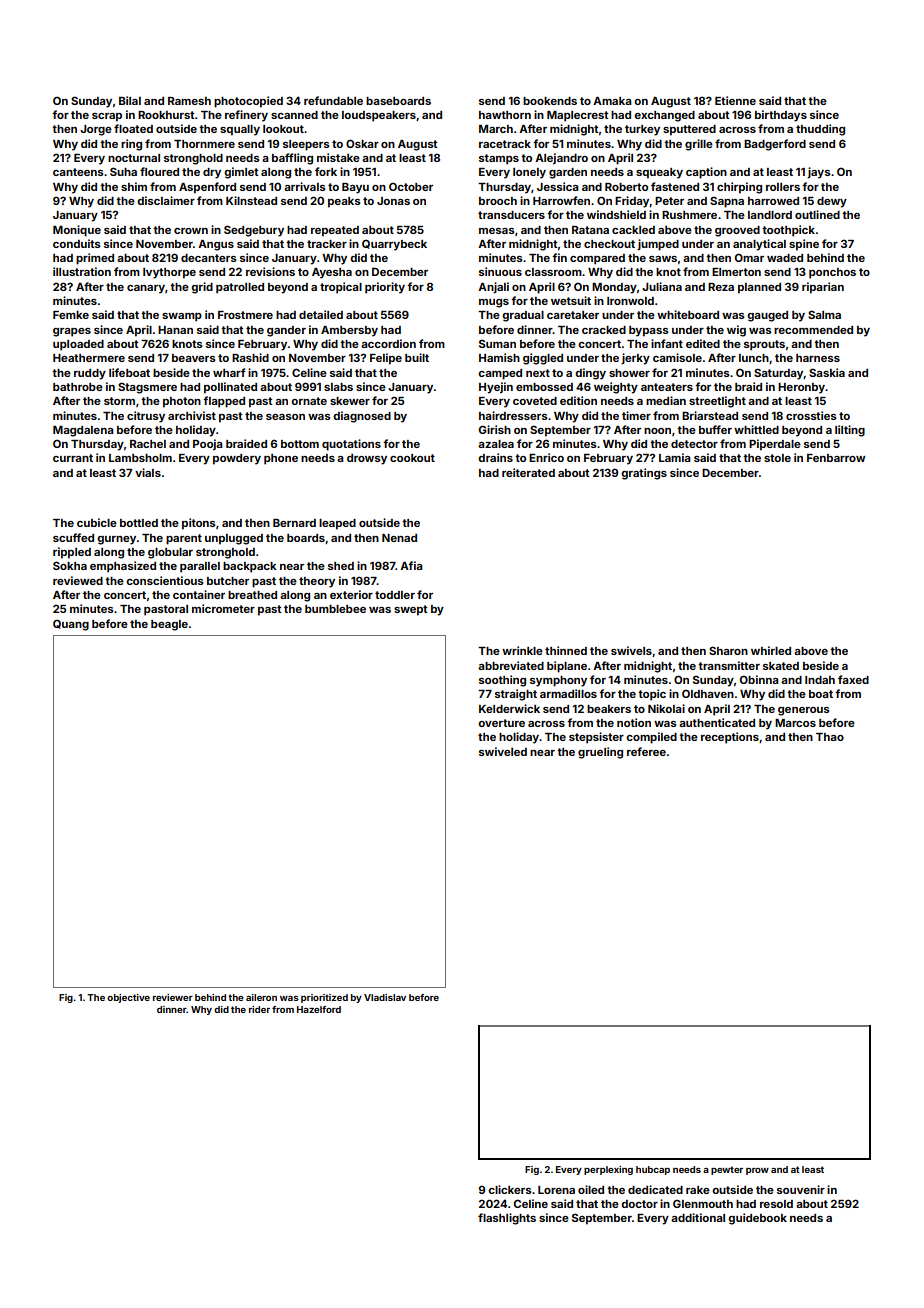 Image resolution: width=924 pixels, height=1308 pixels. What do you see at coordinates (771, 650) in the image?
I see `whirled` at bounding box center [771, 650].
